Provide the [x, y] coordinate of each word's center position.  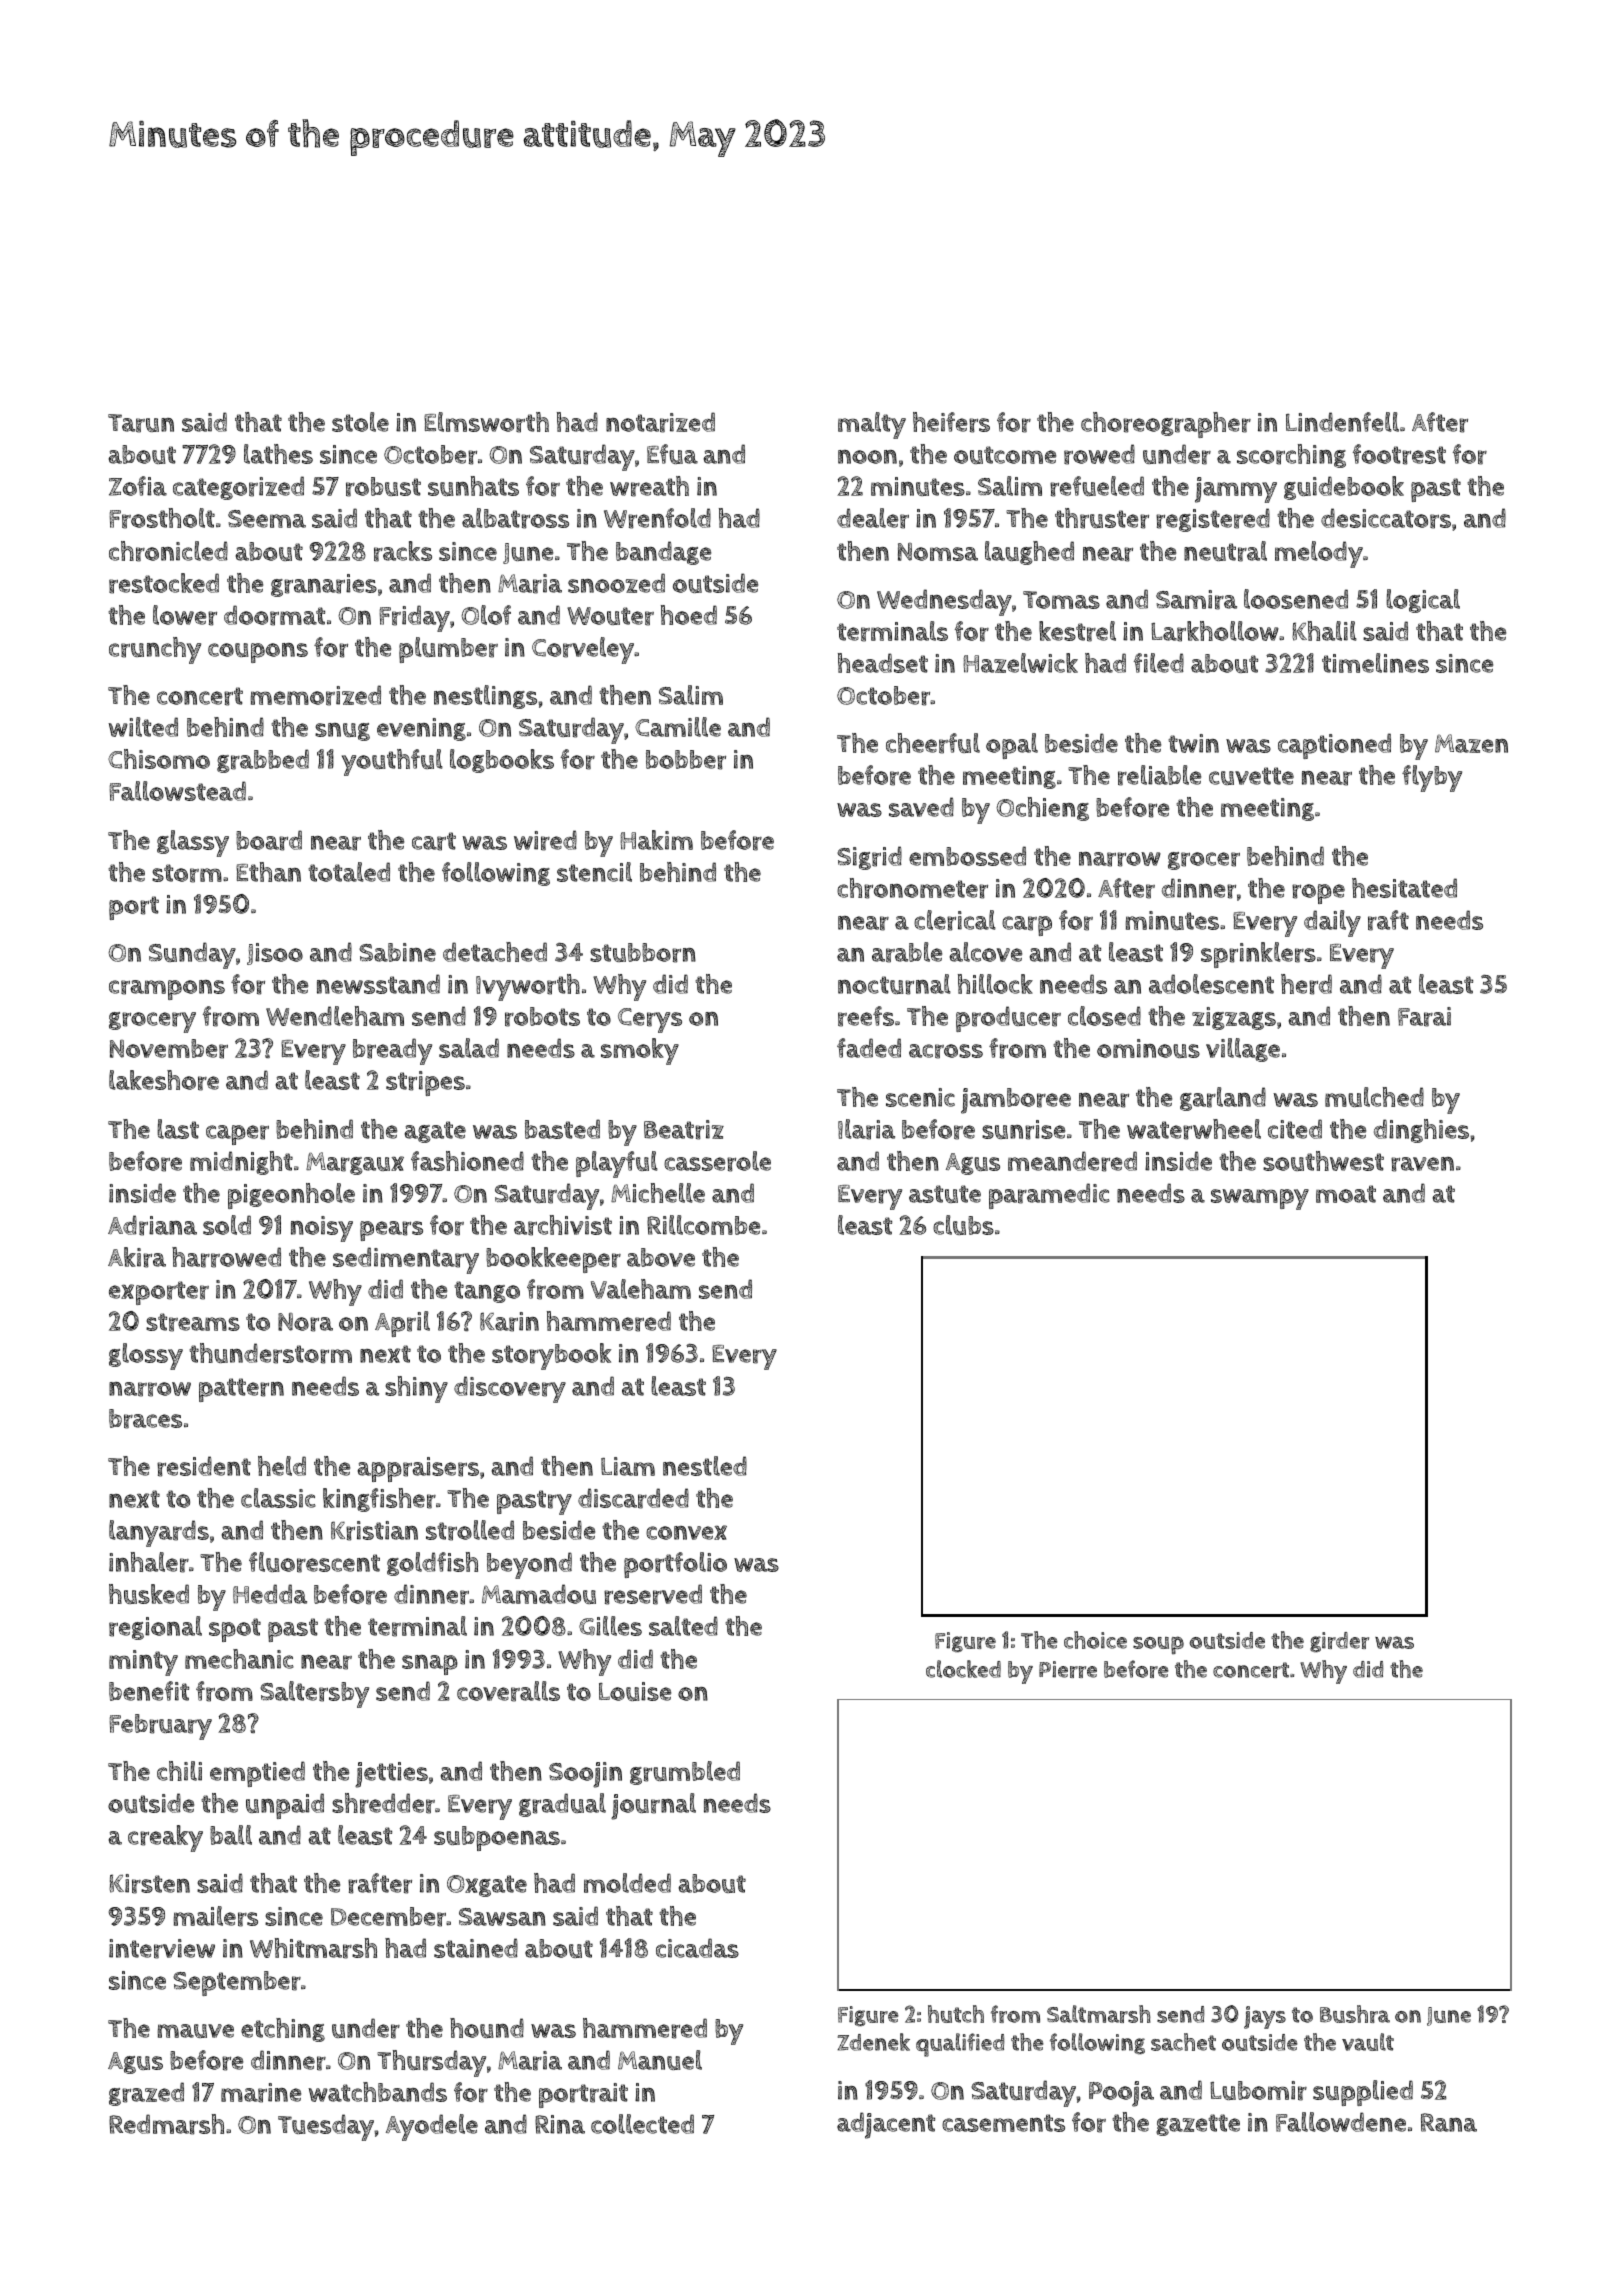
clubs [963, 1225]
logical [1423, 601]
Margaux [355, 1163]
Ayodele [432, 2127]
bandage [663, 553]
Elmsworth [486, 422]
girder [1339, 1642]
